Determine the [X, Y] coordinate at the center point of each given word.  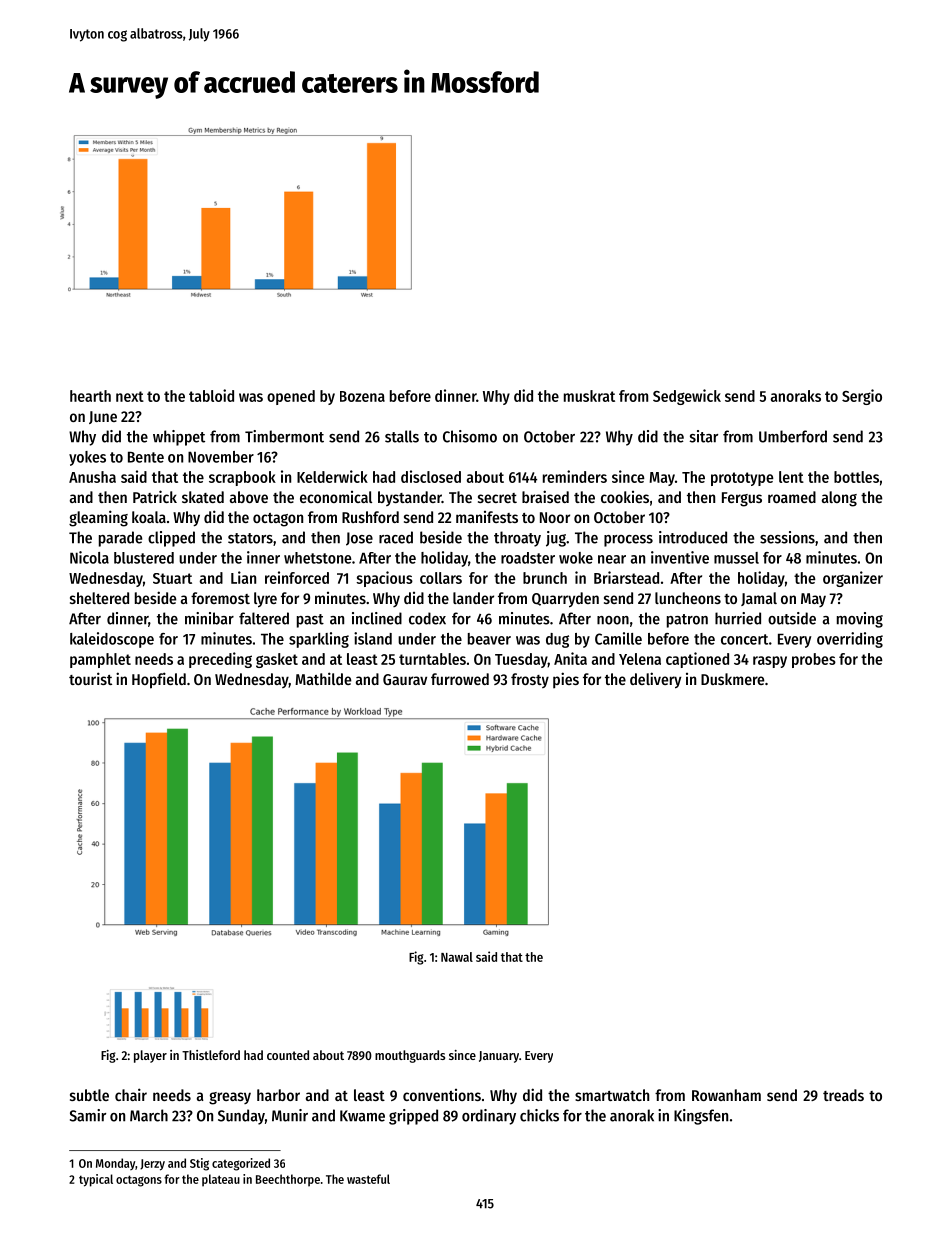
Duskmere [732, 679]
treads [843, 1095]
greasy [230, 1098]
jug [556, 539]
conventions [442, 1095]
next [130, 396]
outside [792, 618]
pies [566, 680]
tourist [90, 678]
